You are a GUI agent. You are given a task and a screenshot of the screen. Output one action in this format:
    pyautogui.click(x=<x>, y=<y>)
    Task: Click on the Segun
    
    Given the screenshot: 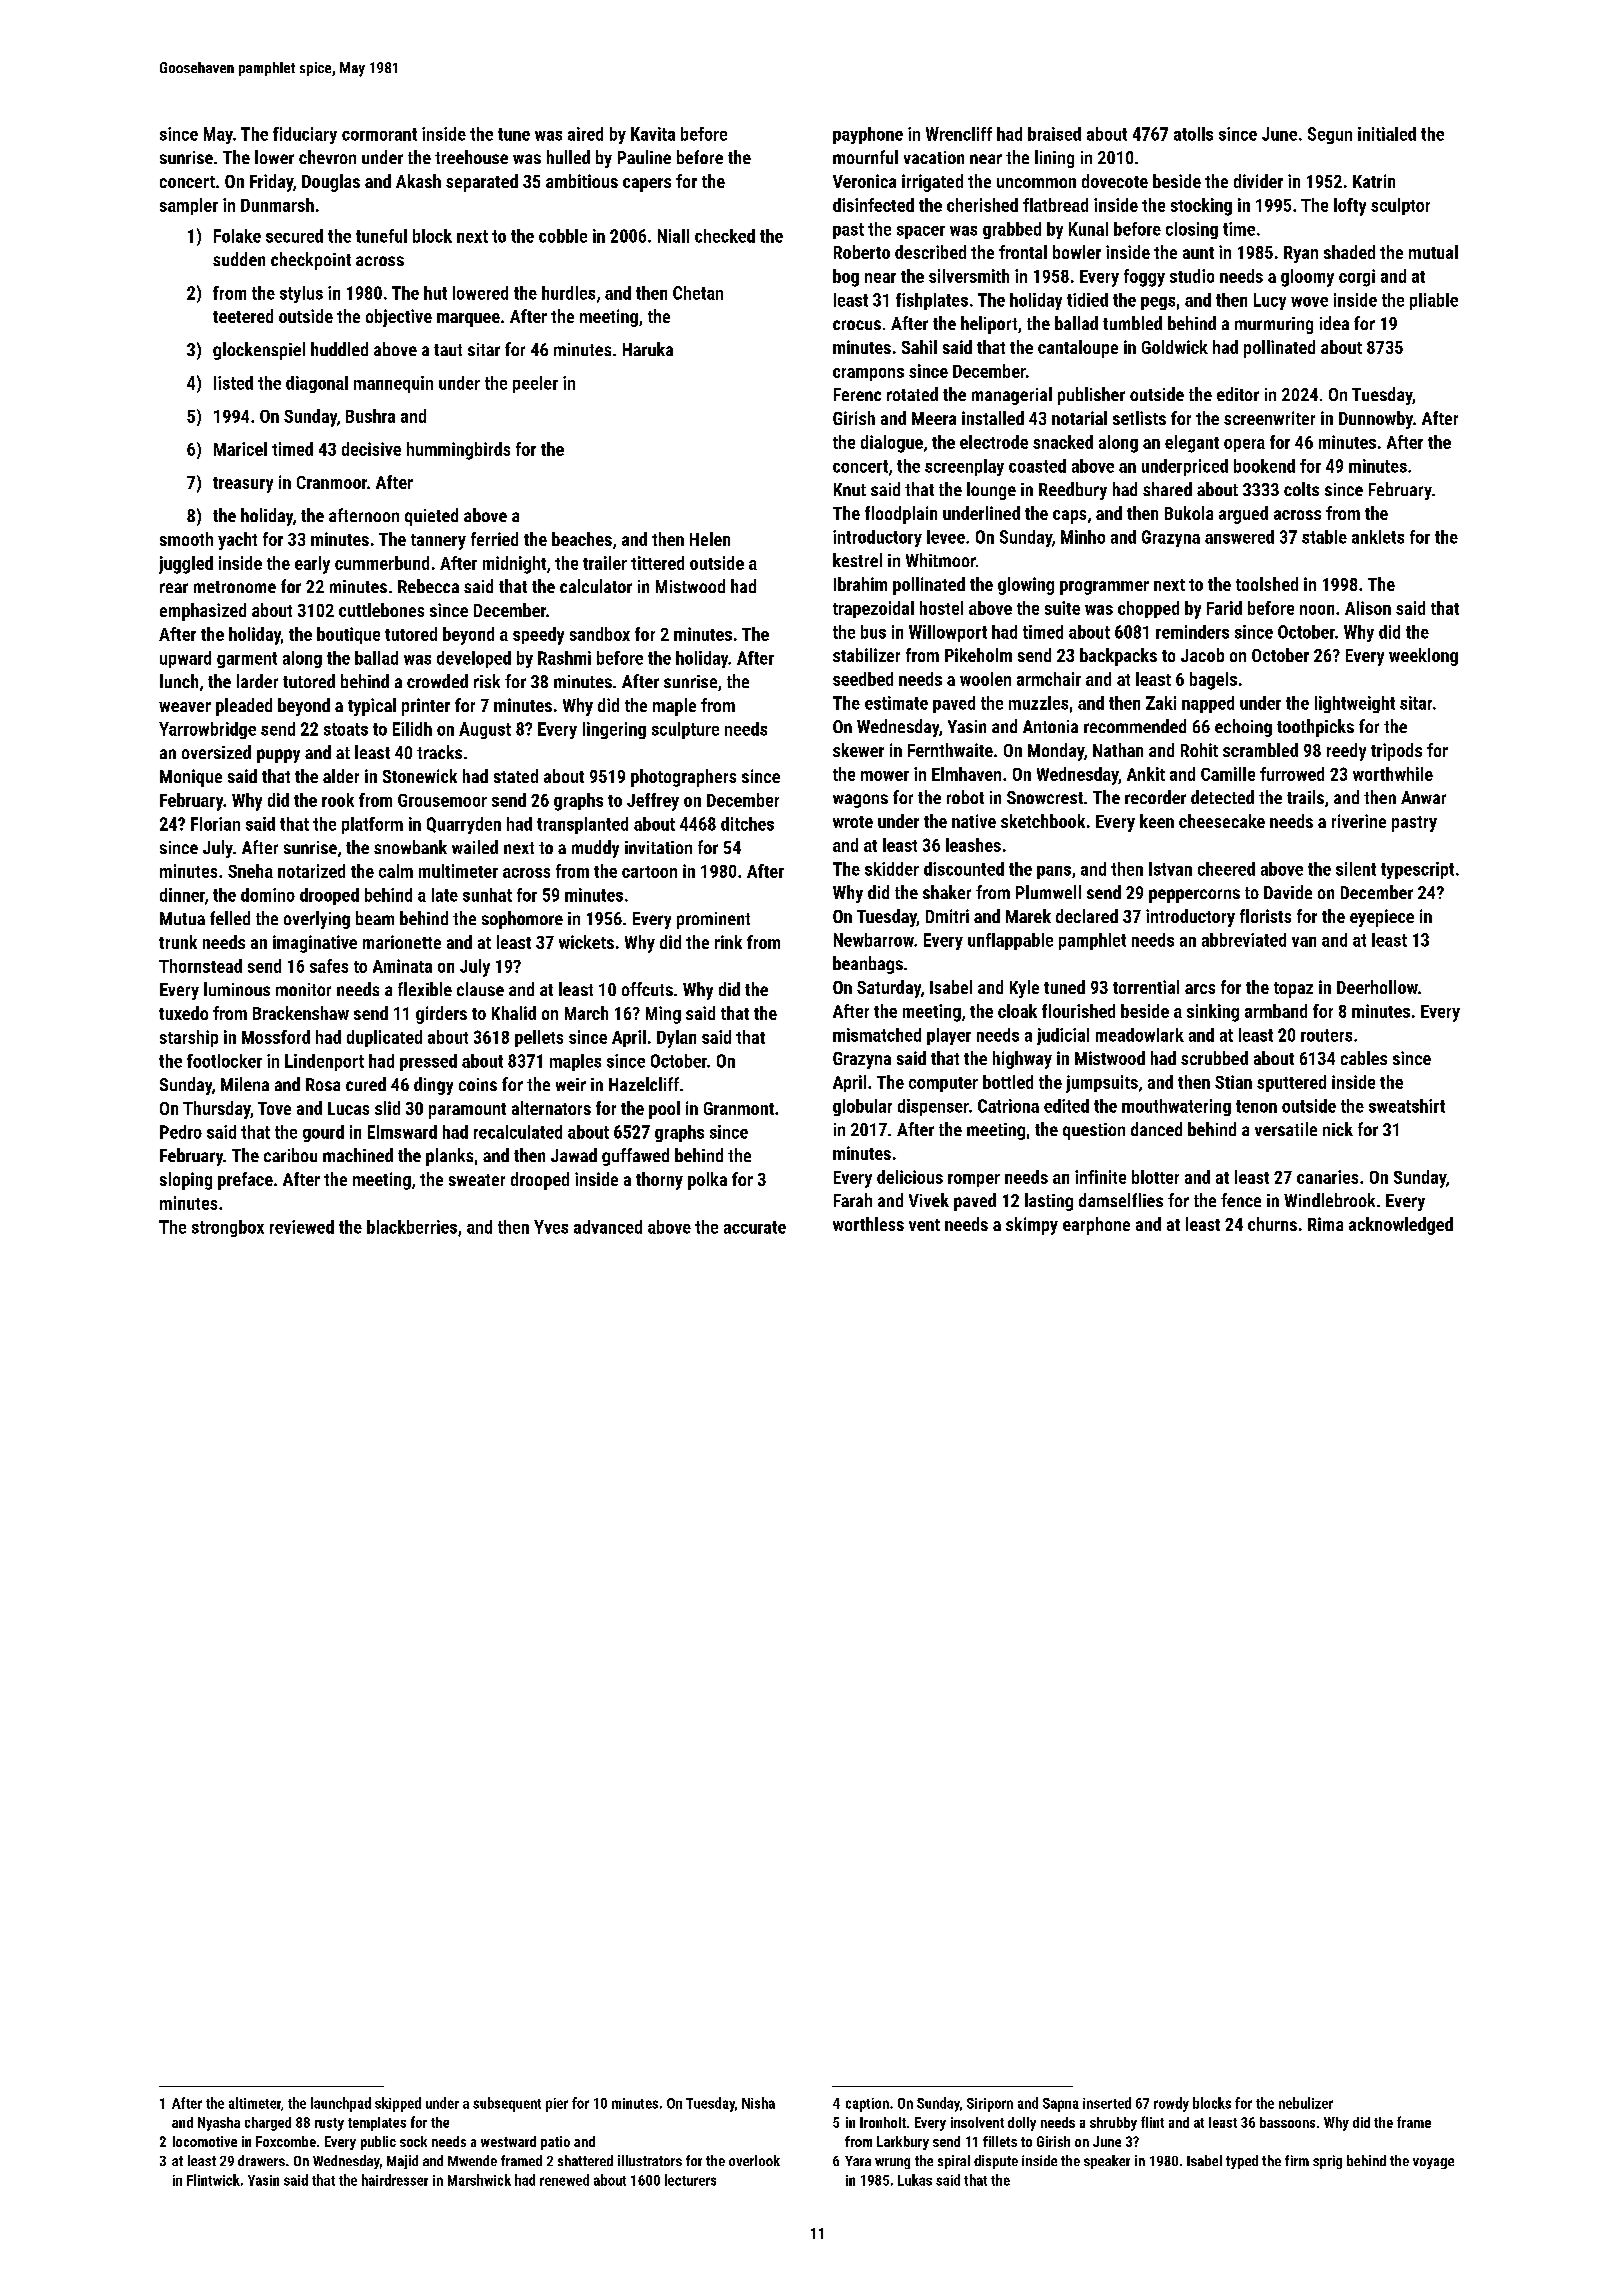 What is the action you would take?
    pyautogui.click(x=1330, y=135)
